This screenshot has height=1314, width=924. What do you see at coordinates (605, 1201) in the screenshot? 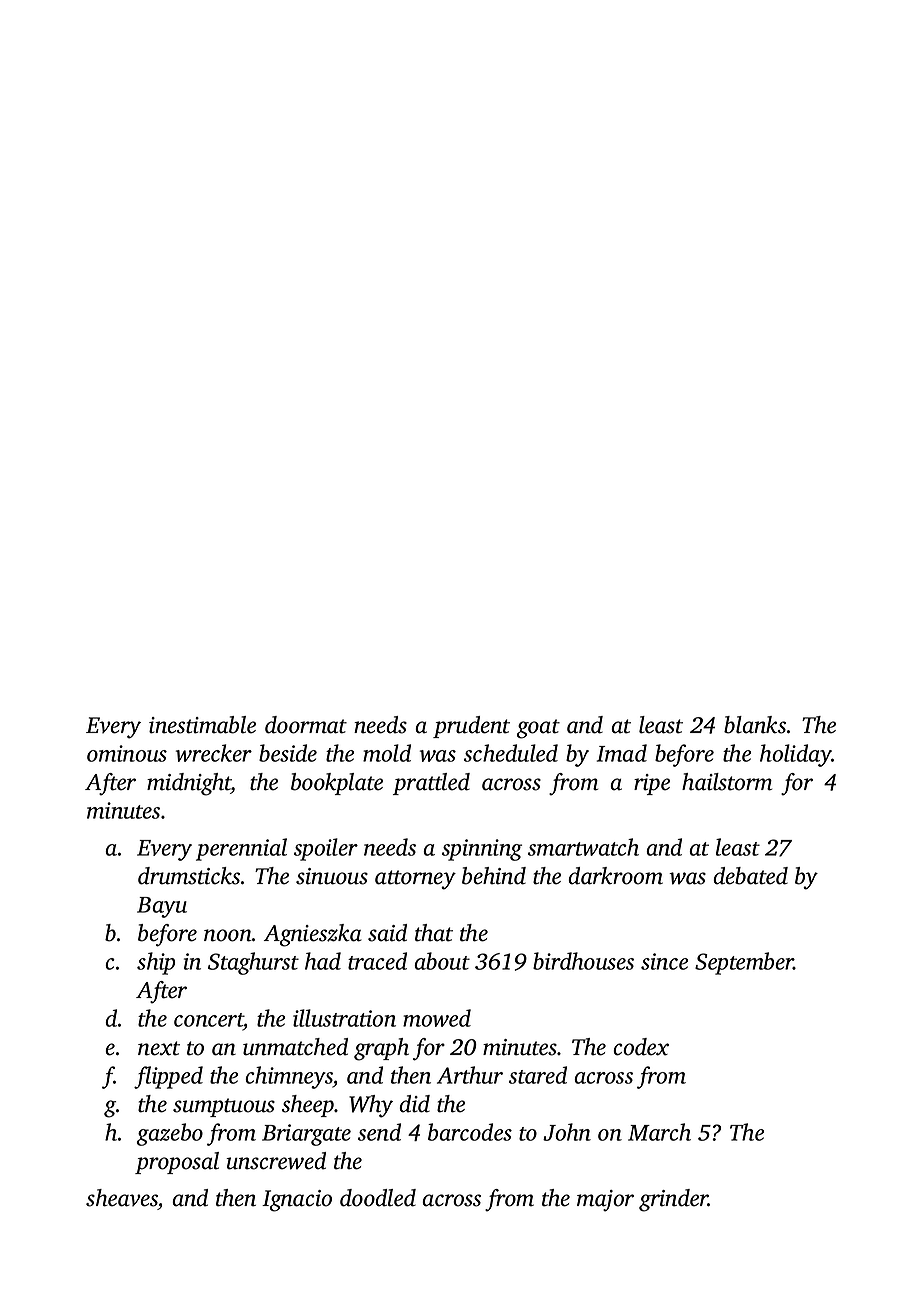
I see `major` at bounding box center [605, 1201].
